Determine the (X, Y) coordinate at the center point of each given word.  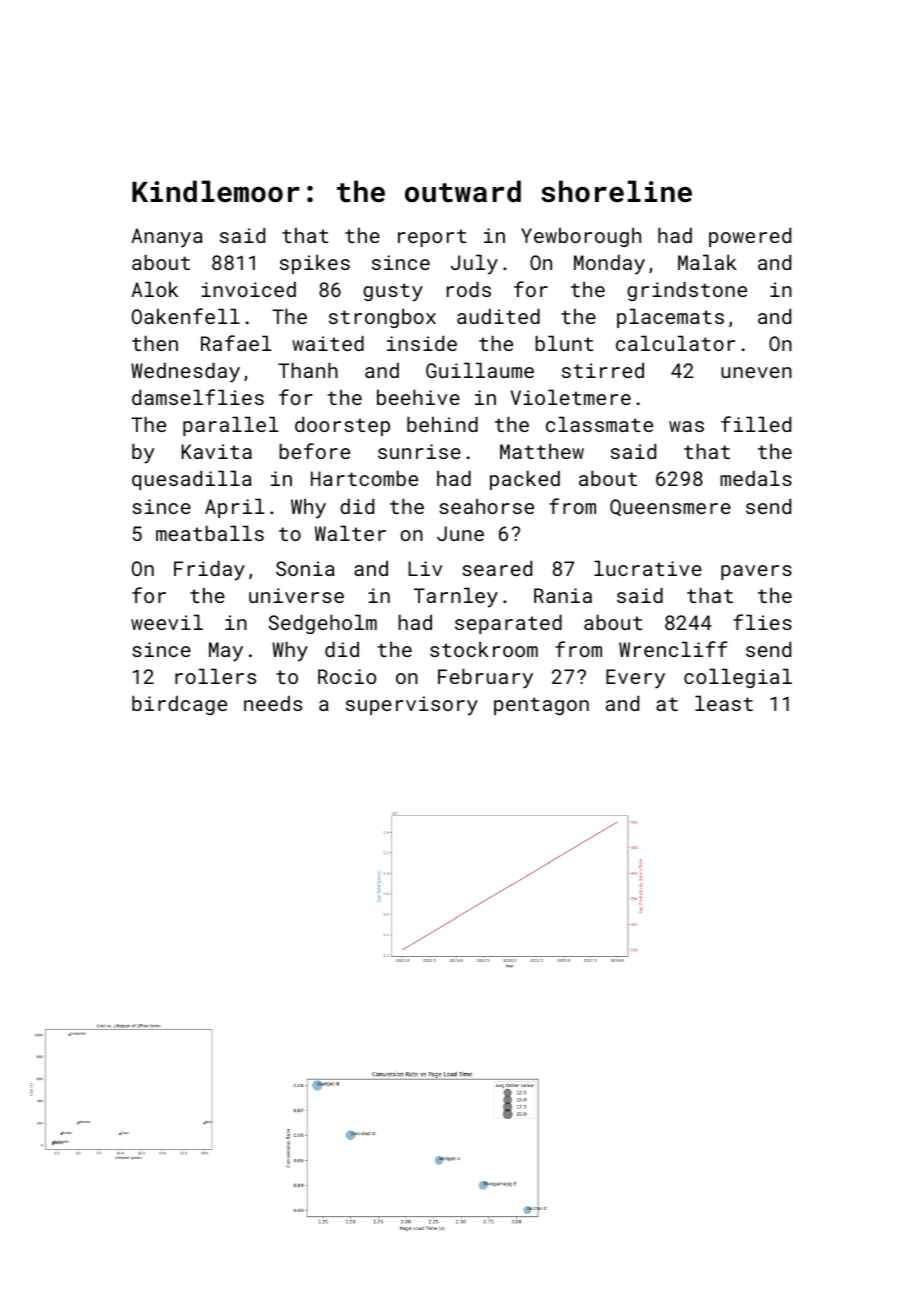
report (432, 238)
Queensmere (670, 507)
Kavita (216, 451)
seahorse (486, 506)
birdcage (179, 705)
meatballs (210, 533)
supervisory (412, 706)
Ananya (167, 238)
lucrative (648, 568)
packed (525, 480)
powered (750, 237)
